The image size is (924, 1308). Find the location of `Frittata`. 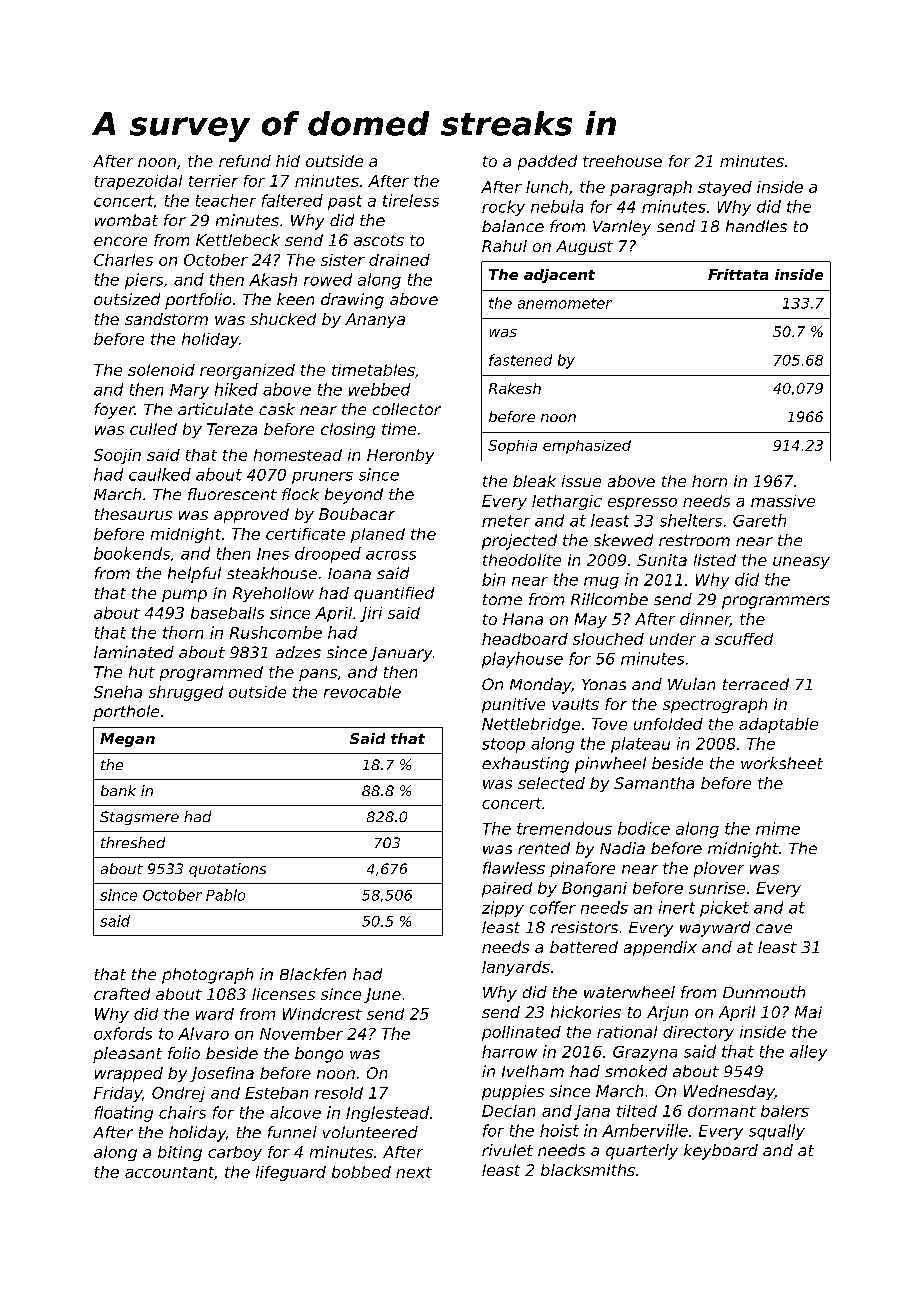

Frittata is located at coordinates (738, 274).
